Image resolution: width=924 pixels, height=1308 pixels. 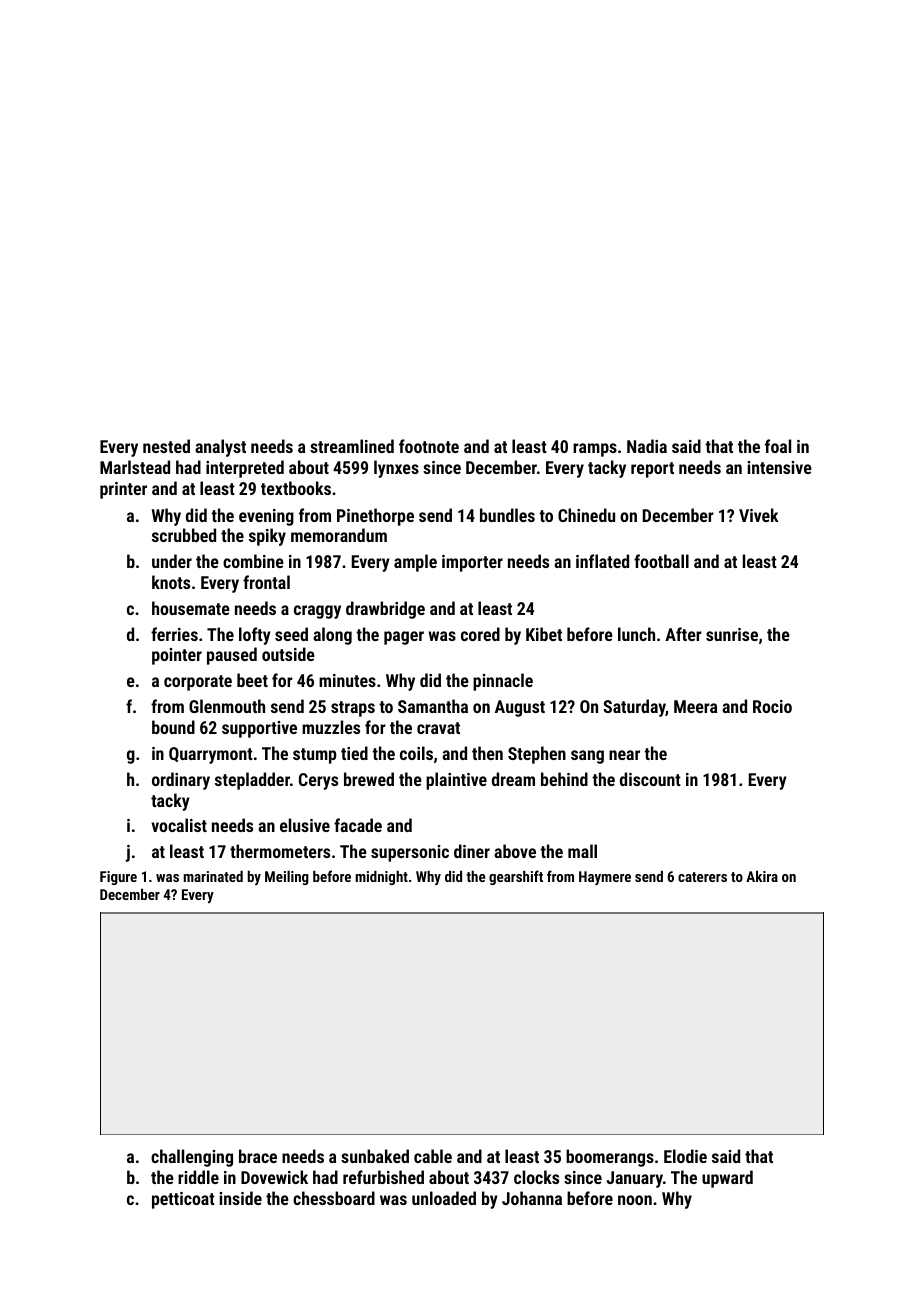 What do you see at coordinates (762, 876) in the screenshot?
I see `Akira` at bounding box center [762, 876].
